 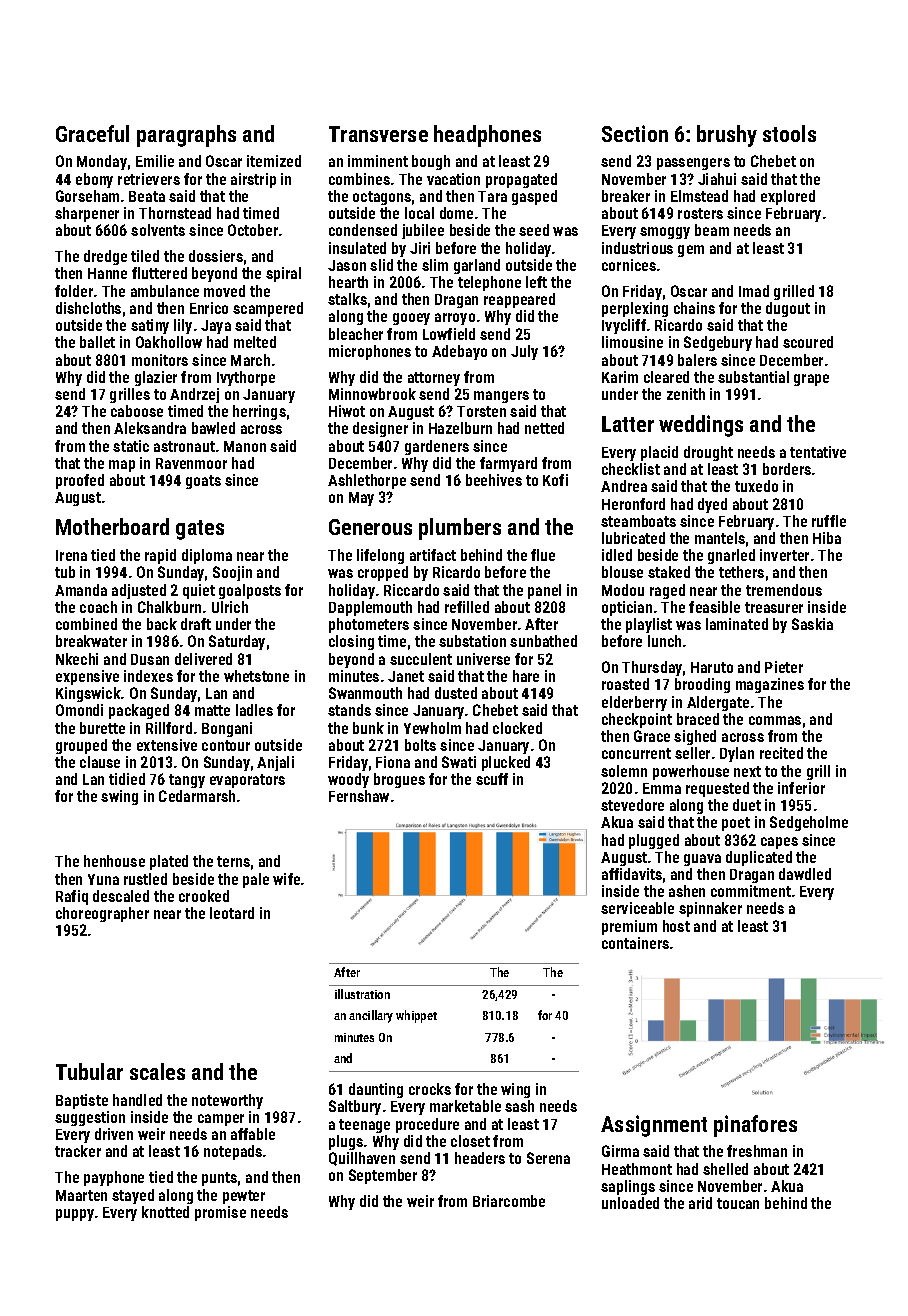 What do you see at coordinates (757, 1151) in the screenshot?
I see `freshman` at bounding box center [757, 1151].
